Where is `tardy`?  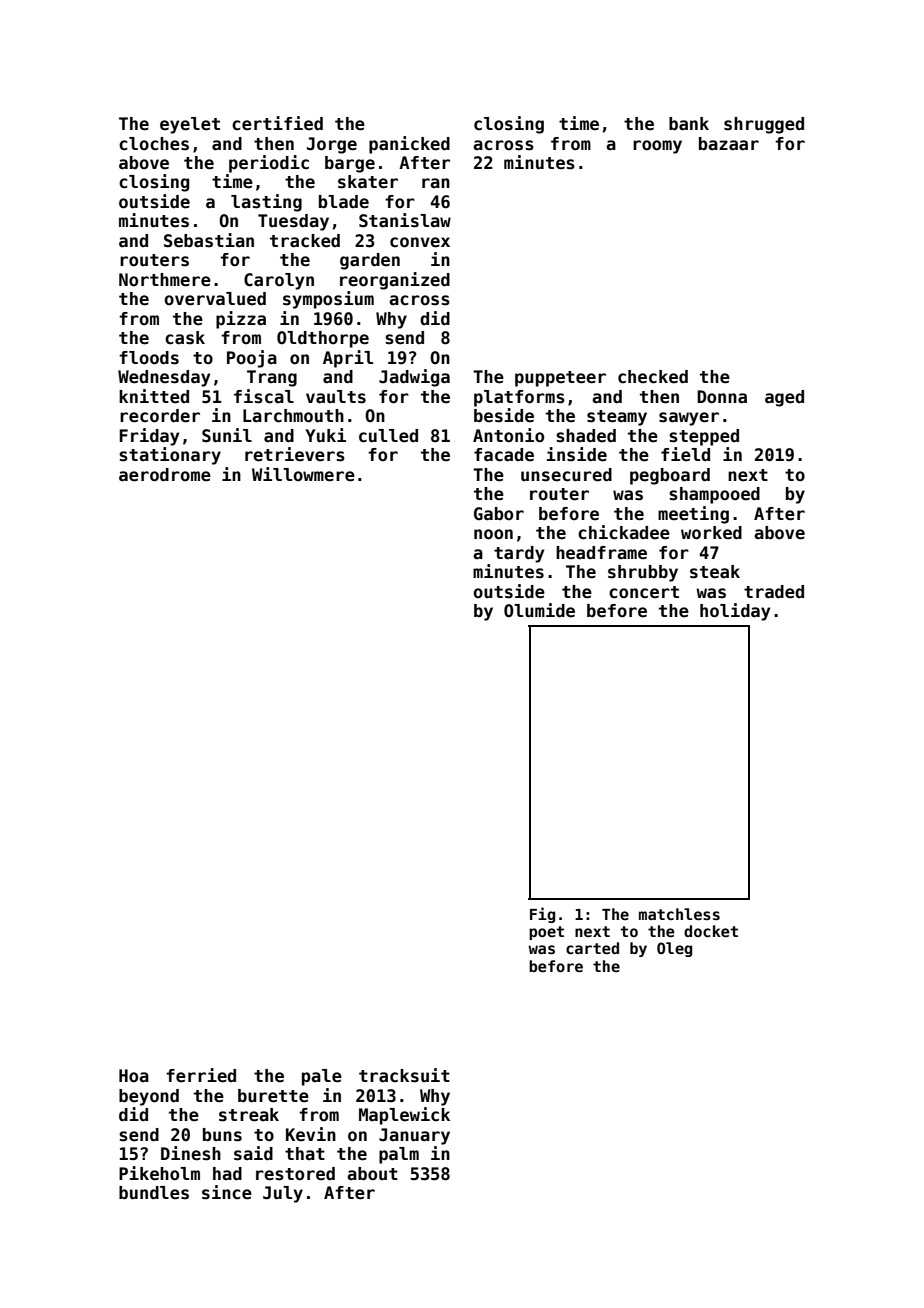 tardy is located at coordinates (519, 554).
